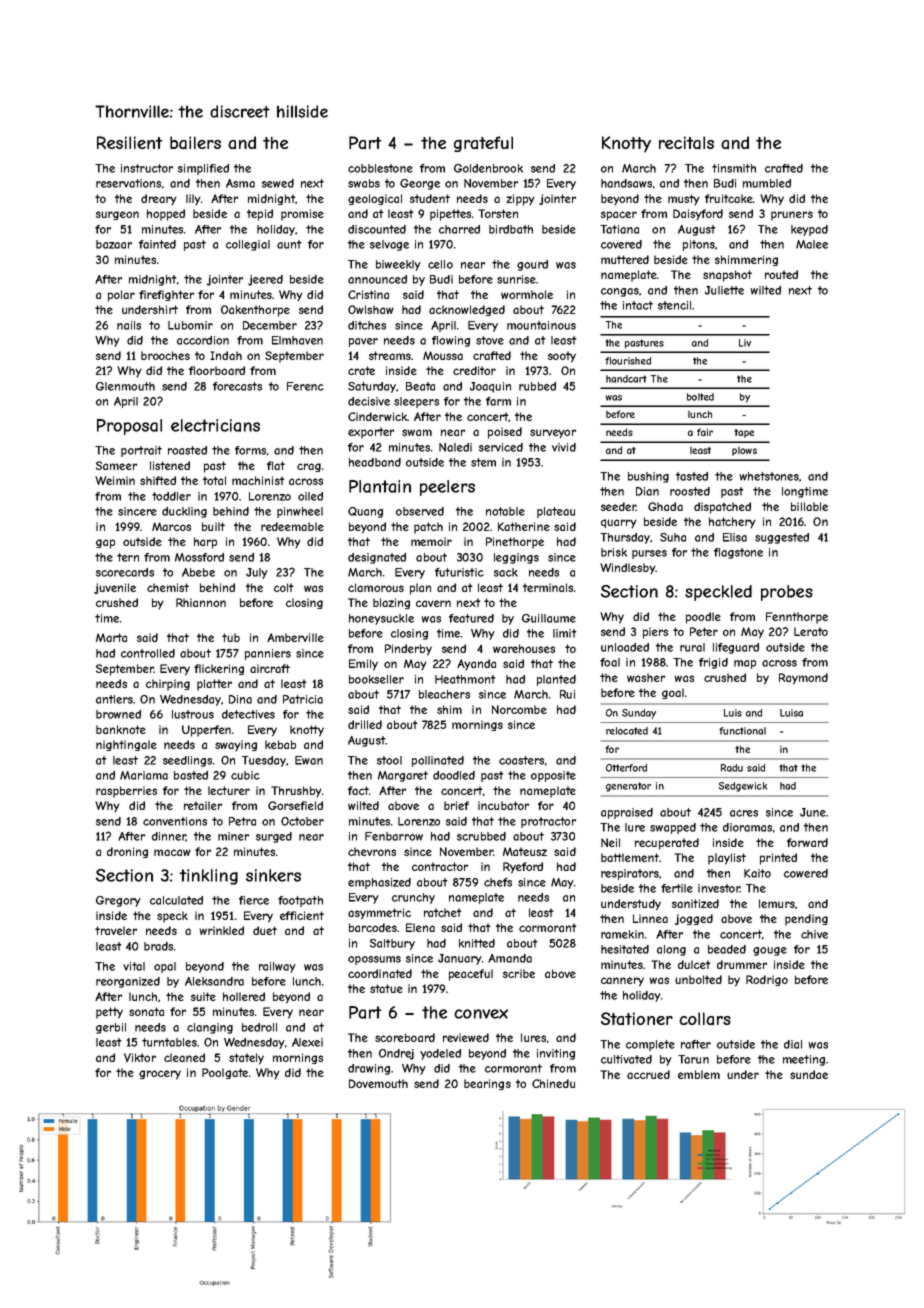  Describe the element at coordinates (548, 822) in the screenshot. I see `protractor` at that location.
